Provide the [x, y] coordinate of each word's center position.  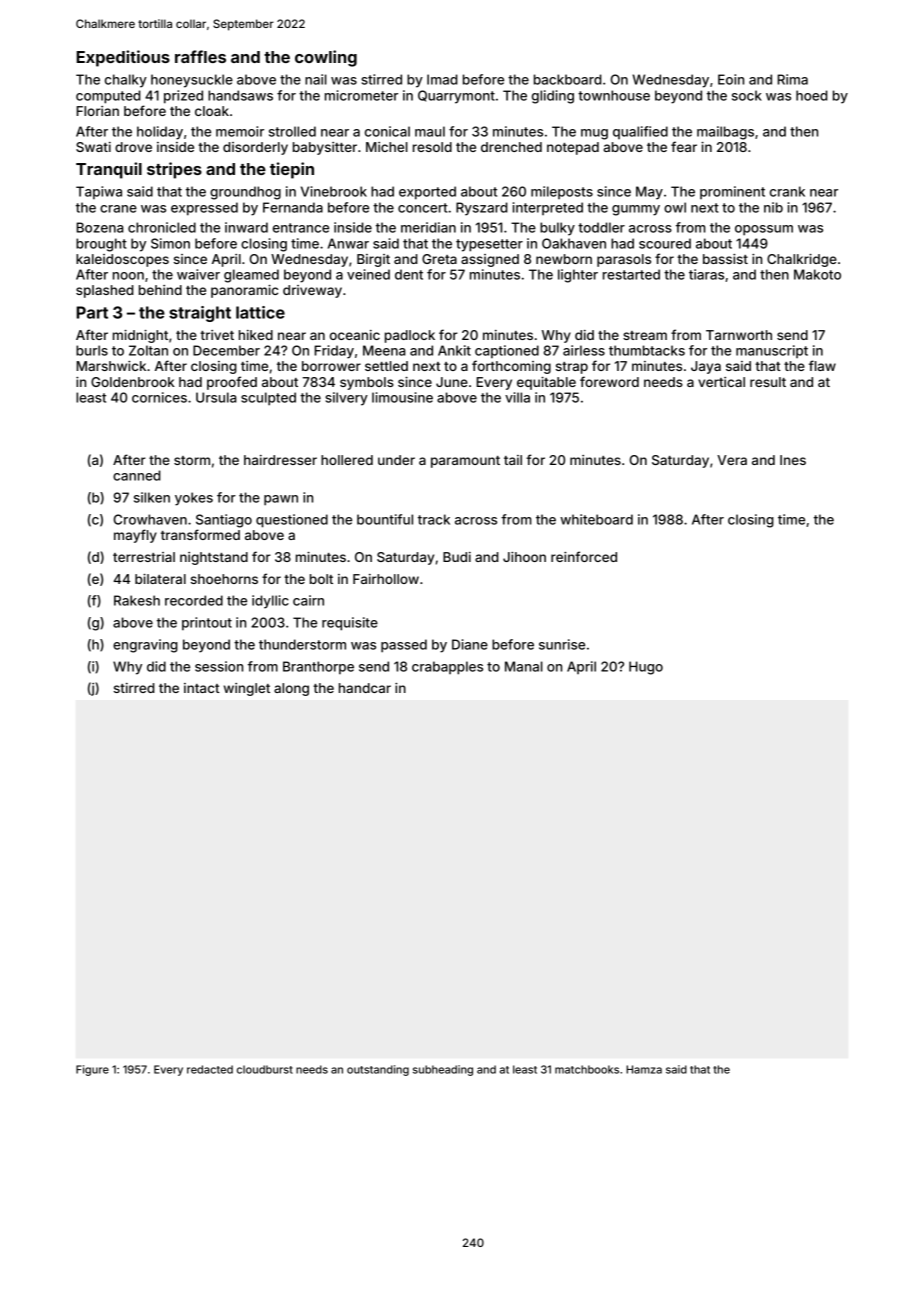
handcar [365, 688]
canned [137, 475]
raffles [200, 56]
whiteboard [596, 519]
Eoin [731, 79]
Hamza [644, 1069]
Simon [170, 243]
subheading [443, 1070]
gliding [553, 97]
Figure [92, 1070]
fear [684, 146]
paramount [465, 462]
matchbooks [587, 1069]
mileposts [562, 192]
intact [202, 688]
